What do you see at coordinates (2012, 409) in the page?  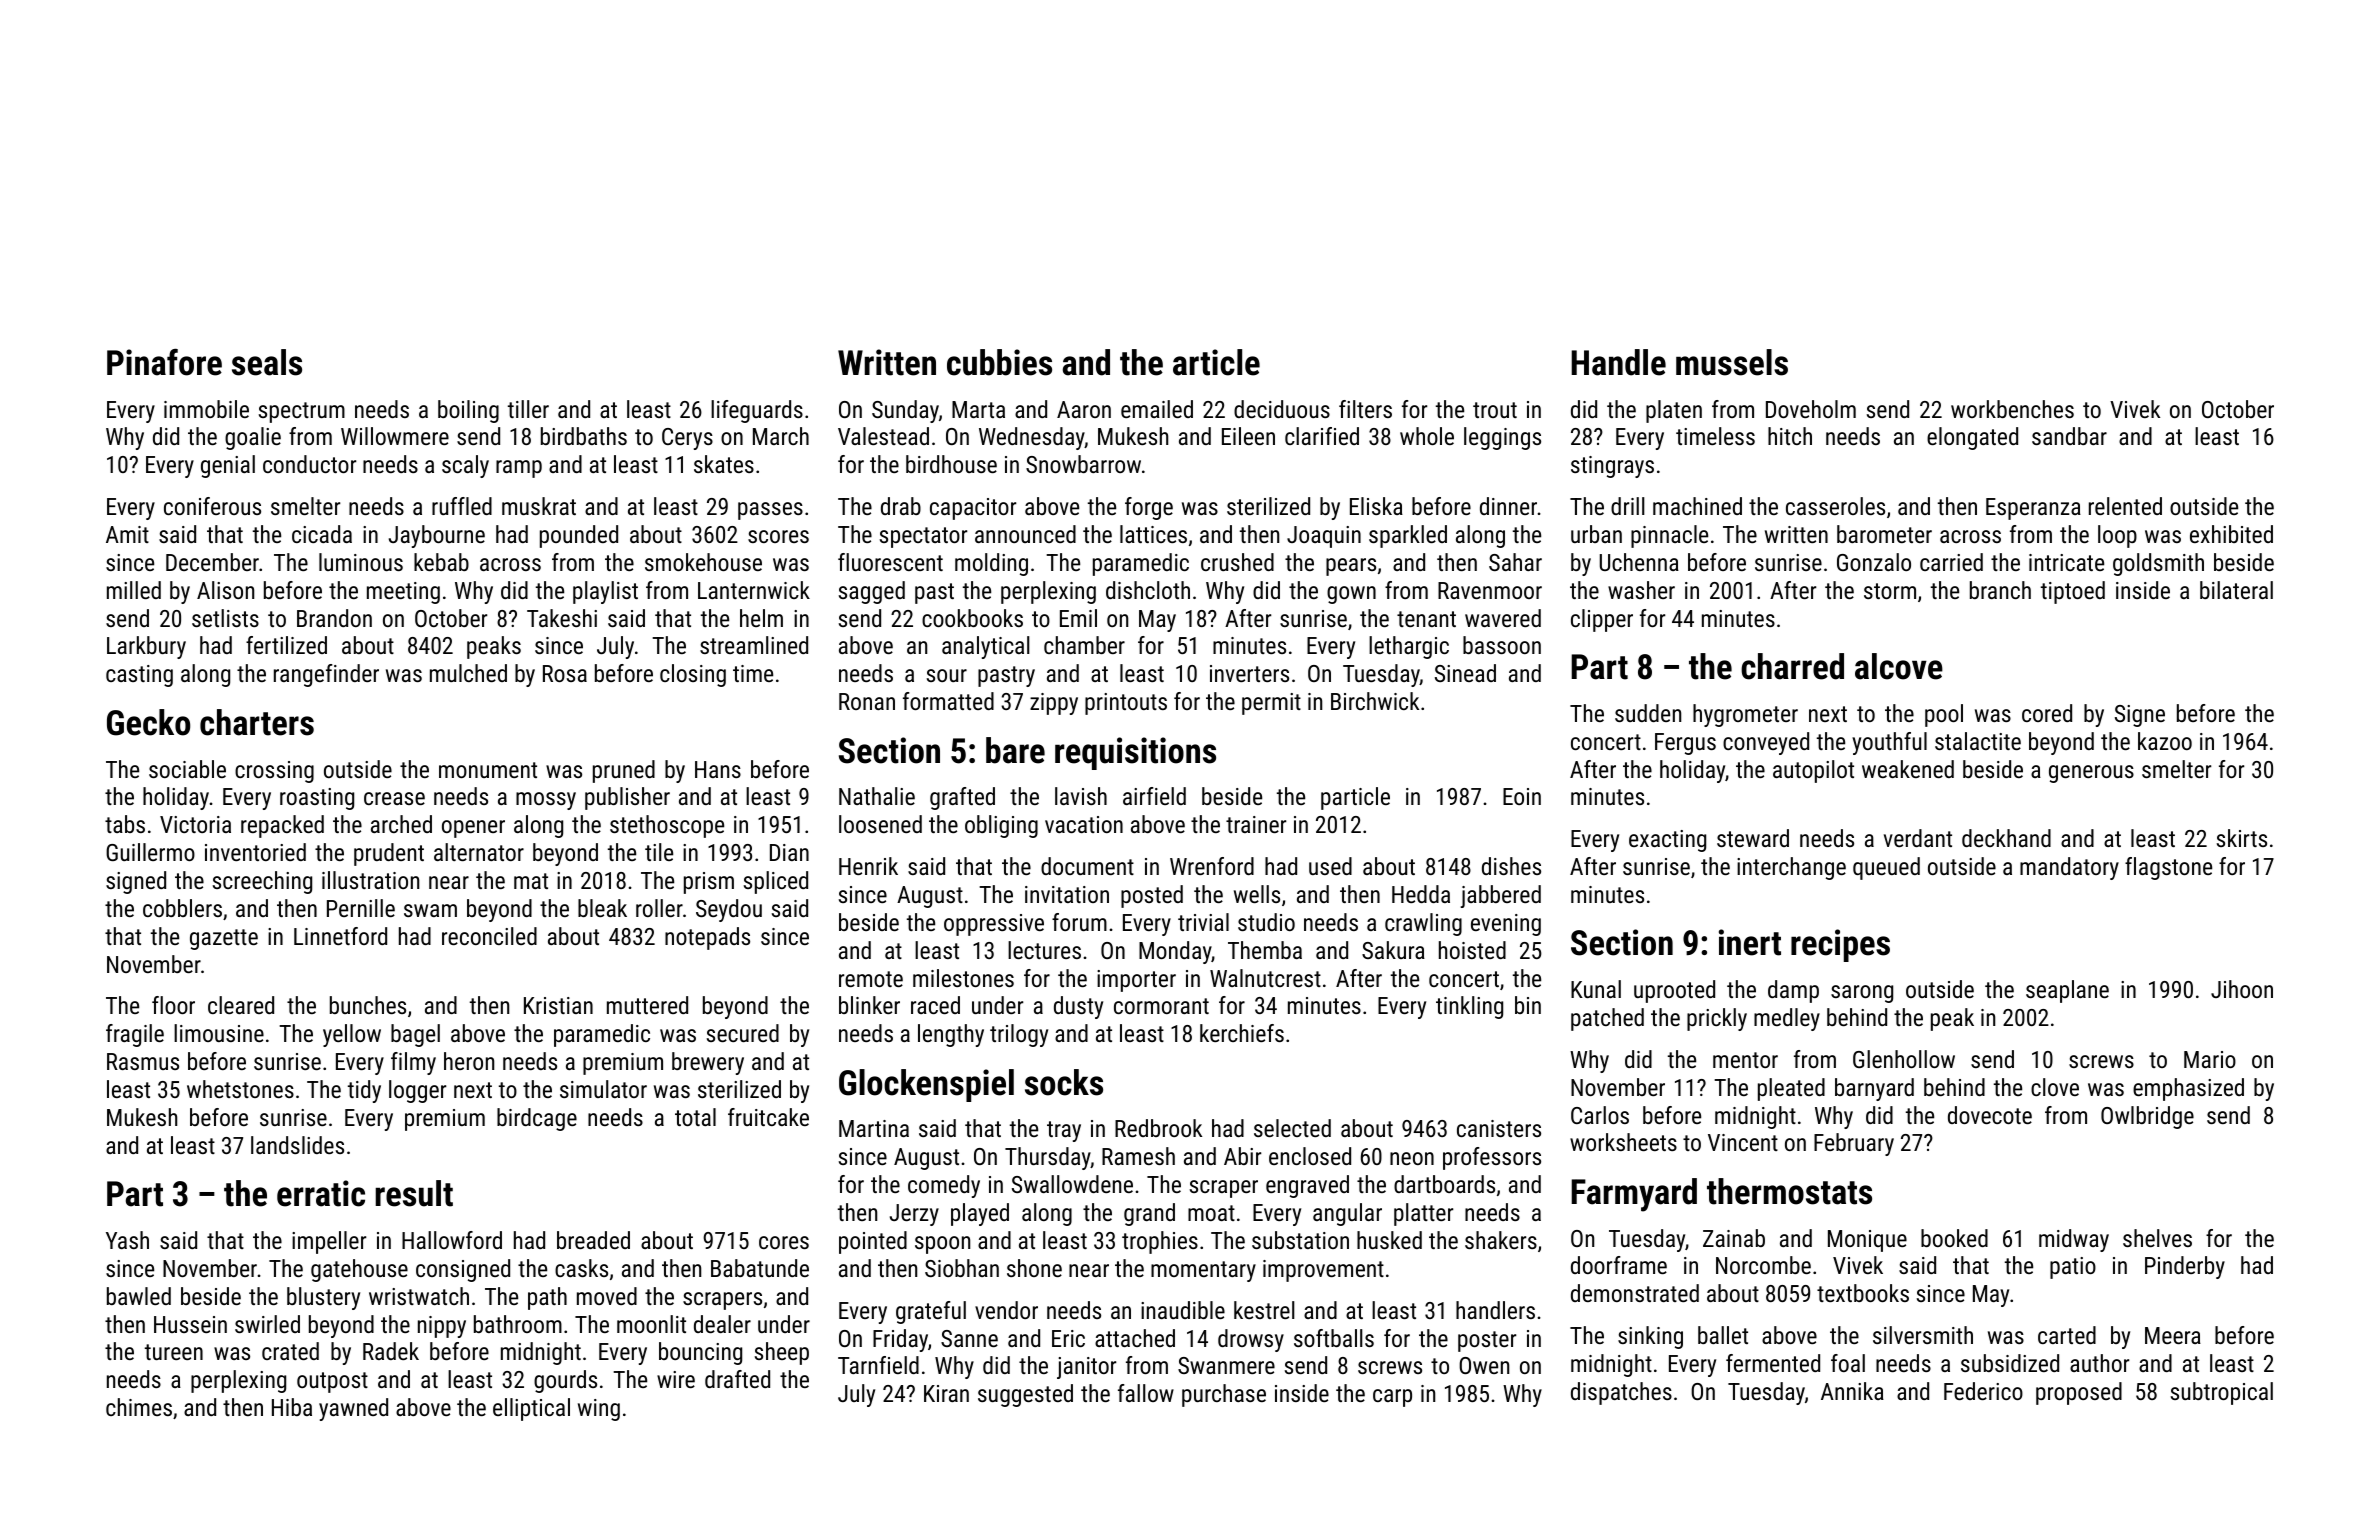 I see `workbenches` at bounding box center [2012, 409].
